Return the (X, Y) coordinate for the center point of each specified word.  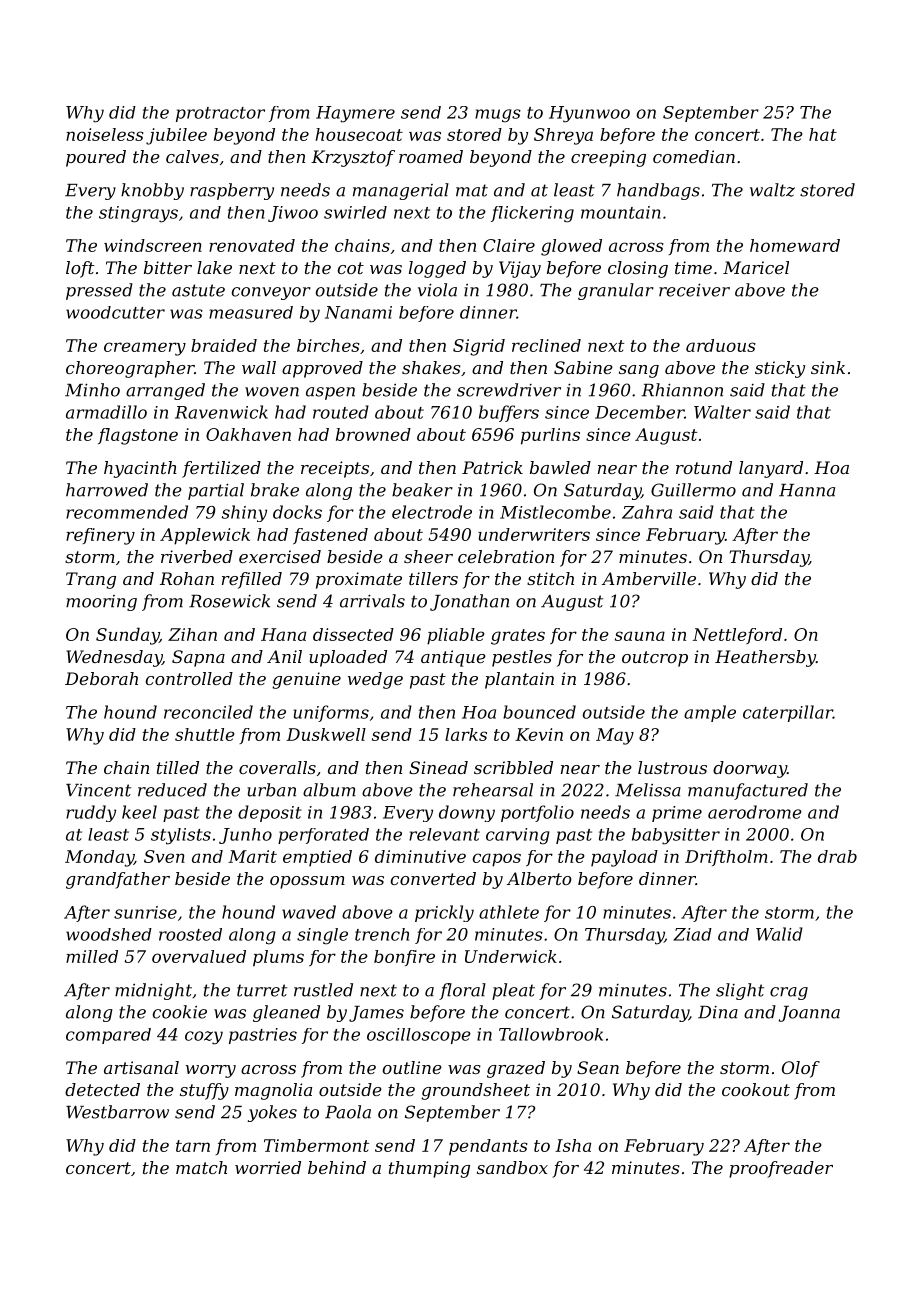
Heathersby (765, 658)
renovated (252, 245)
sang (639, 371)
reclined (546, 345)
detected (102, 1089)
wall (259, 367)
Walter (722, 412)
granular (616, 291)
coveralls (277, 767)
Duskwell (326, 734)
